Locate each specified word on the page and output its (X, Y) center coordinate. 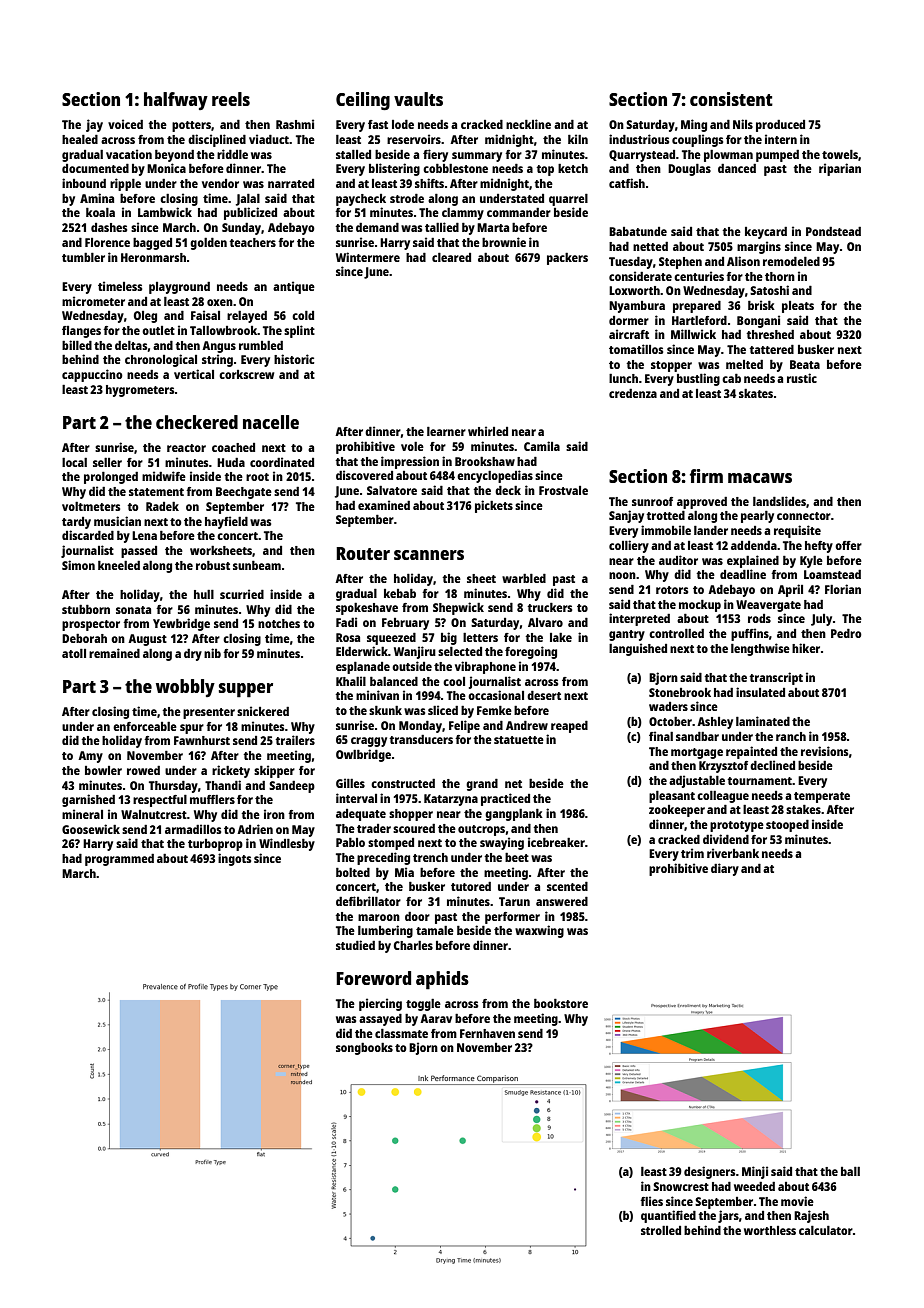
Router (363, 553)
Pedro (846, 633)
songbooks (364, 1049)
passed (139, 552)
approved (702, 503)
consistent (731, 99)
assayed (380, 1020)
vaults (418, 99)
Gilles (350, 783)
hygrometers (140, 391)
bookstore (561, 1003)
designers (710, 1172)
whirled (488, 431)
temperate (822, 797)
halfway (176, 101)
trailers (295, 740)
